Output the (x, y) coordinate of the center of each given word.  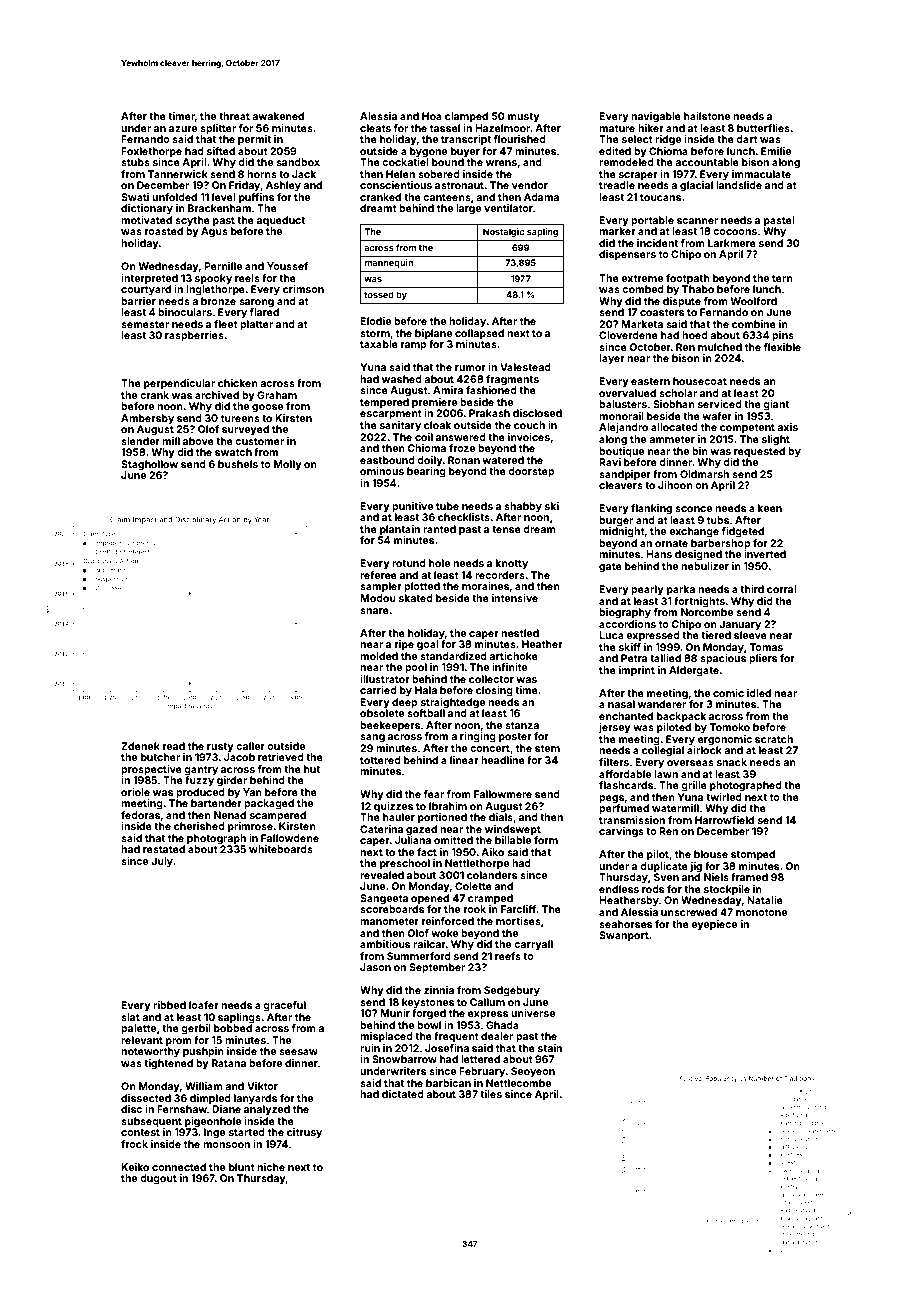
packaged (269, 804)
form (546, 840)
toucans (660, 197)
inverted (765, 554)
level (224, 197)
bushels (238, 464)
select (637, 139)
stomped (753, 855)
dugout (158, 1179)
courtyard (146, 290)
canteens (447, 197)
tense (506, 529)
